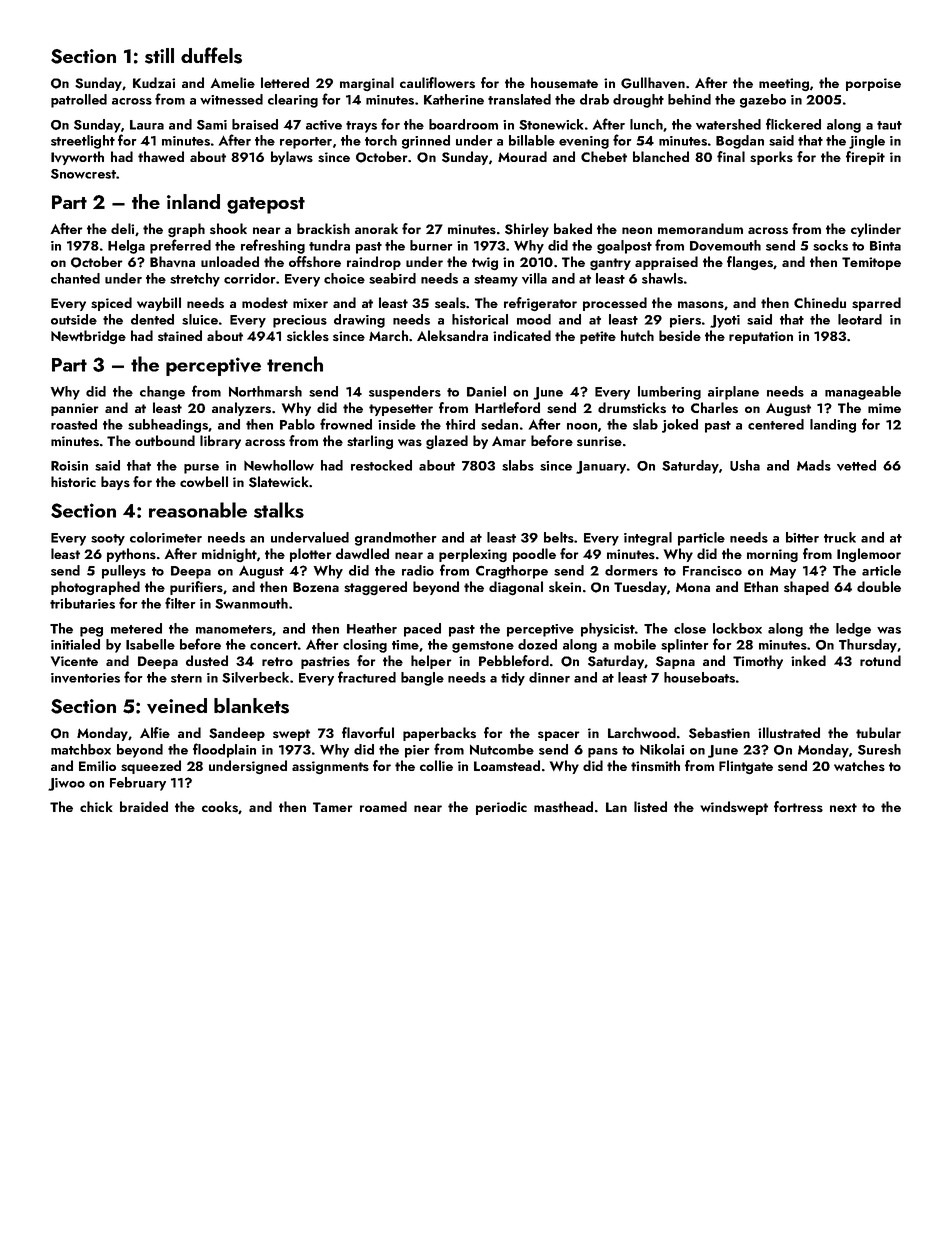  What do you see at coordinates (859, 765) in the screenshot?
I see `watches` at bounding box center [859, 765].
